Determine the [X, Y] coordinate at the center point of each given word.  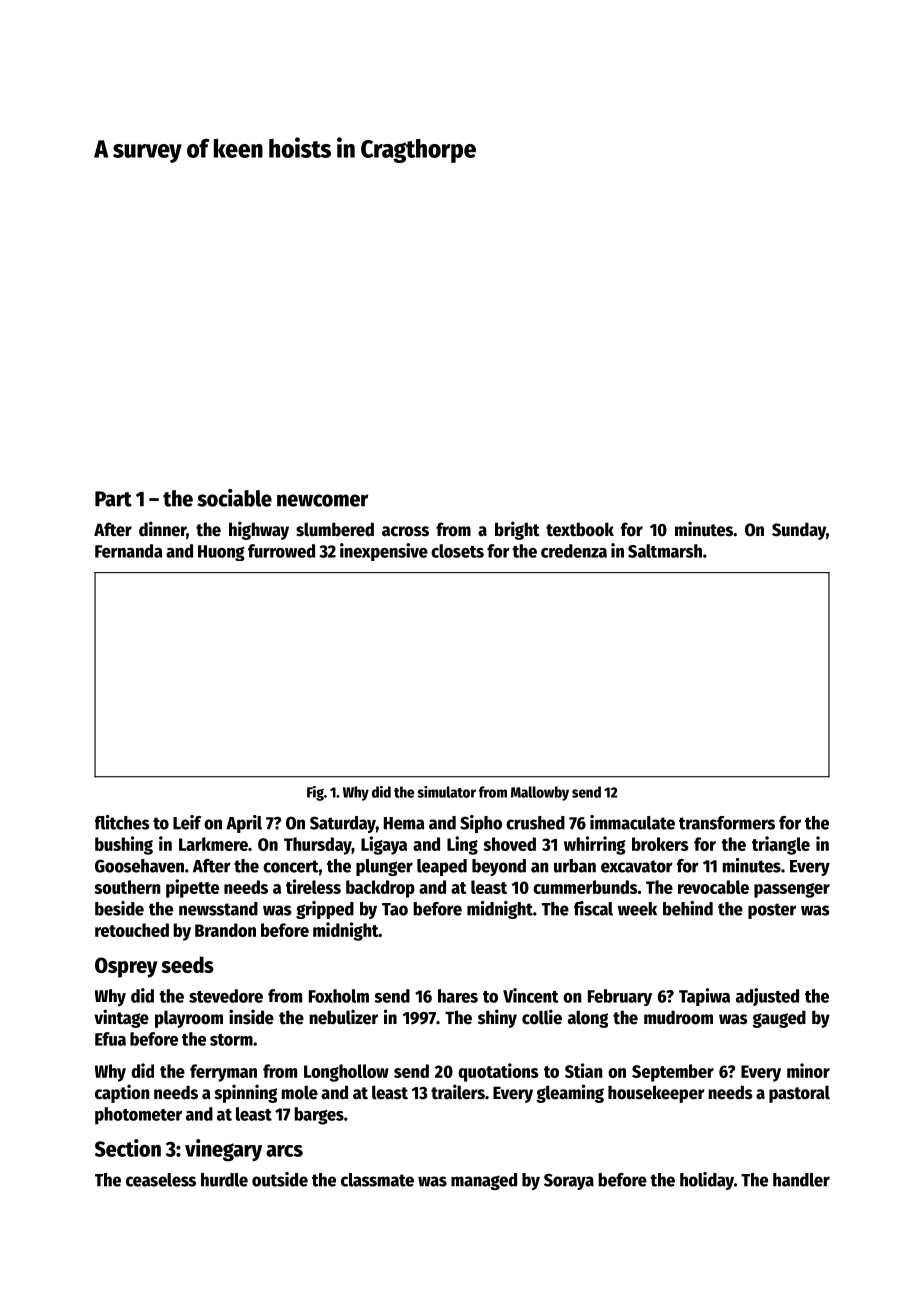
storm [231, 1040]
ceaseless [161, 1180]
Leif [187, 822]
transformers [727, 823]
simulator [446, 792]
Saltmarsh [665, 551]
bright [517, 530]
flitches [122, 822]
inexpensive [384, 552]
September [673, 1073]
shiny [497, 1018]
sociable [235, 498]
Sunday [799, 531]
